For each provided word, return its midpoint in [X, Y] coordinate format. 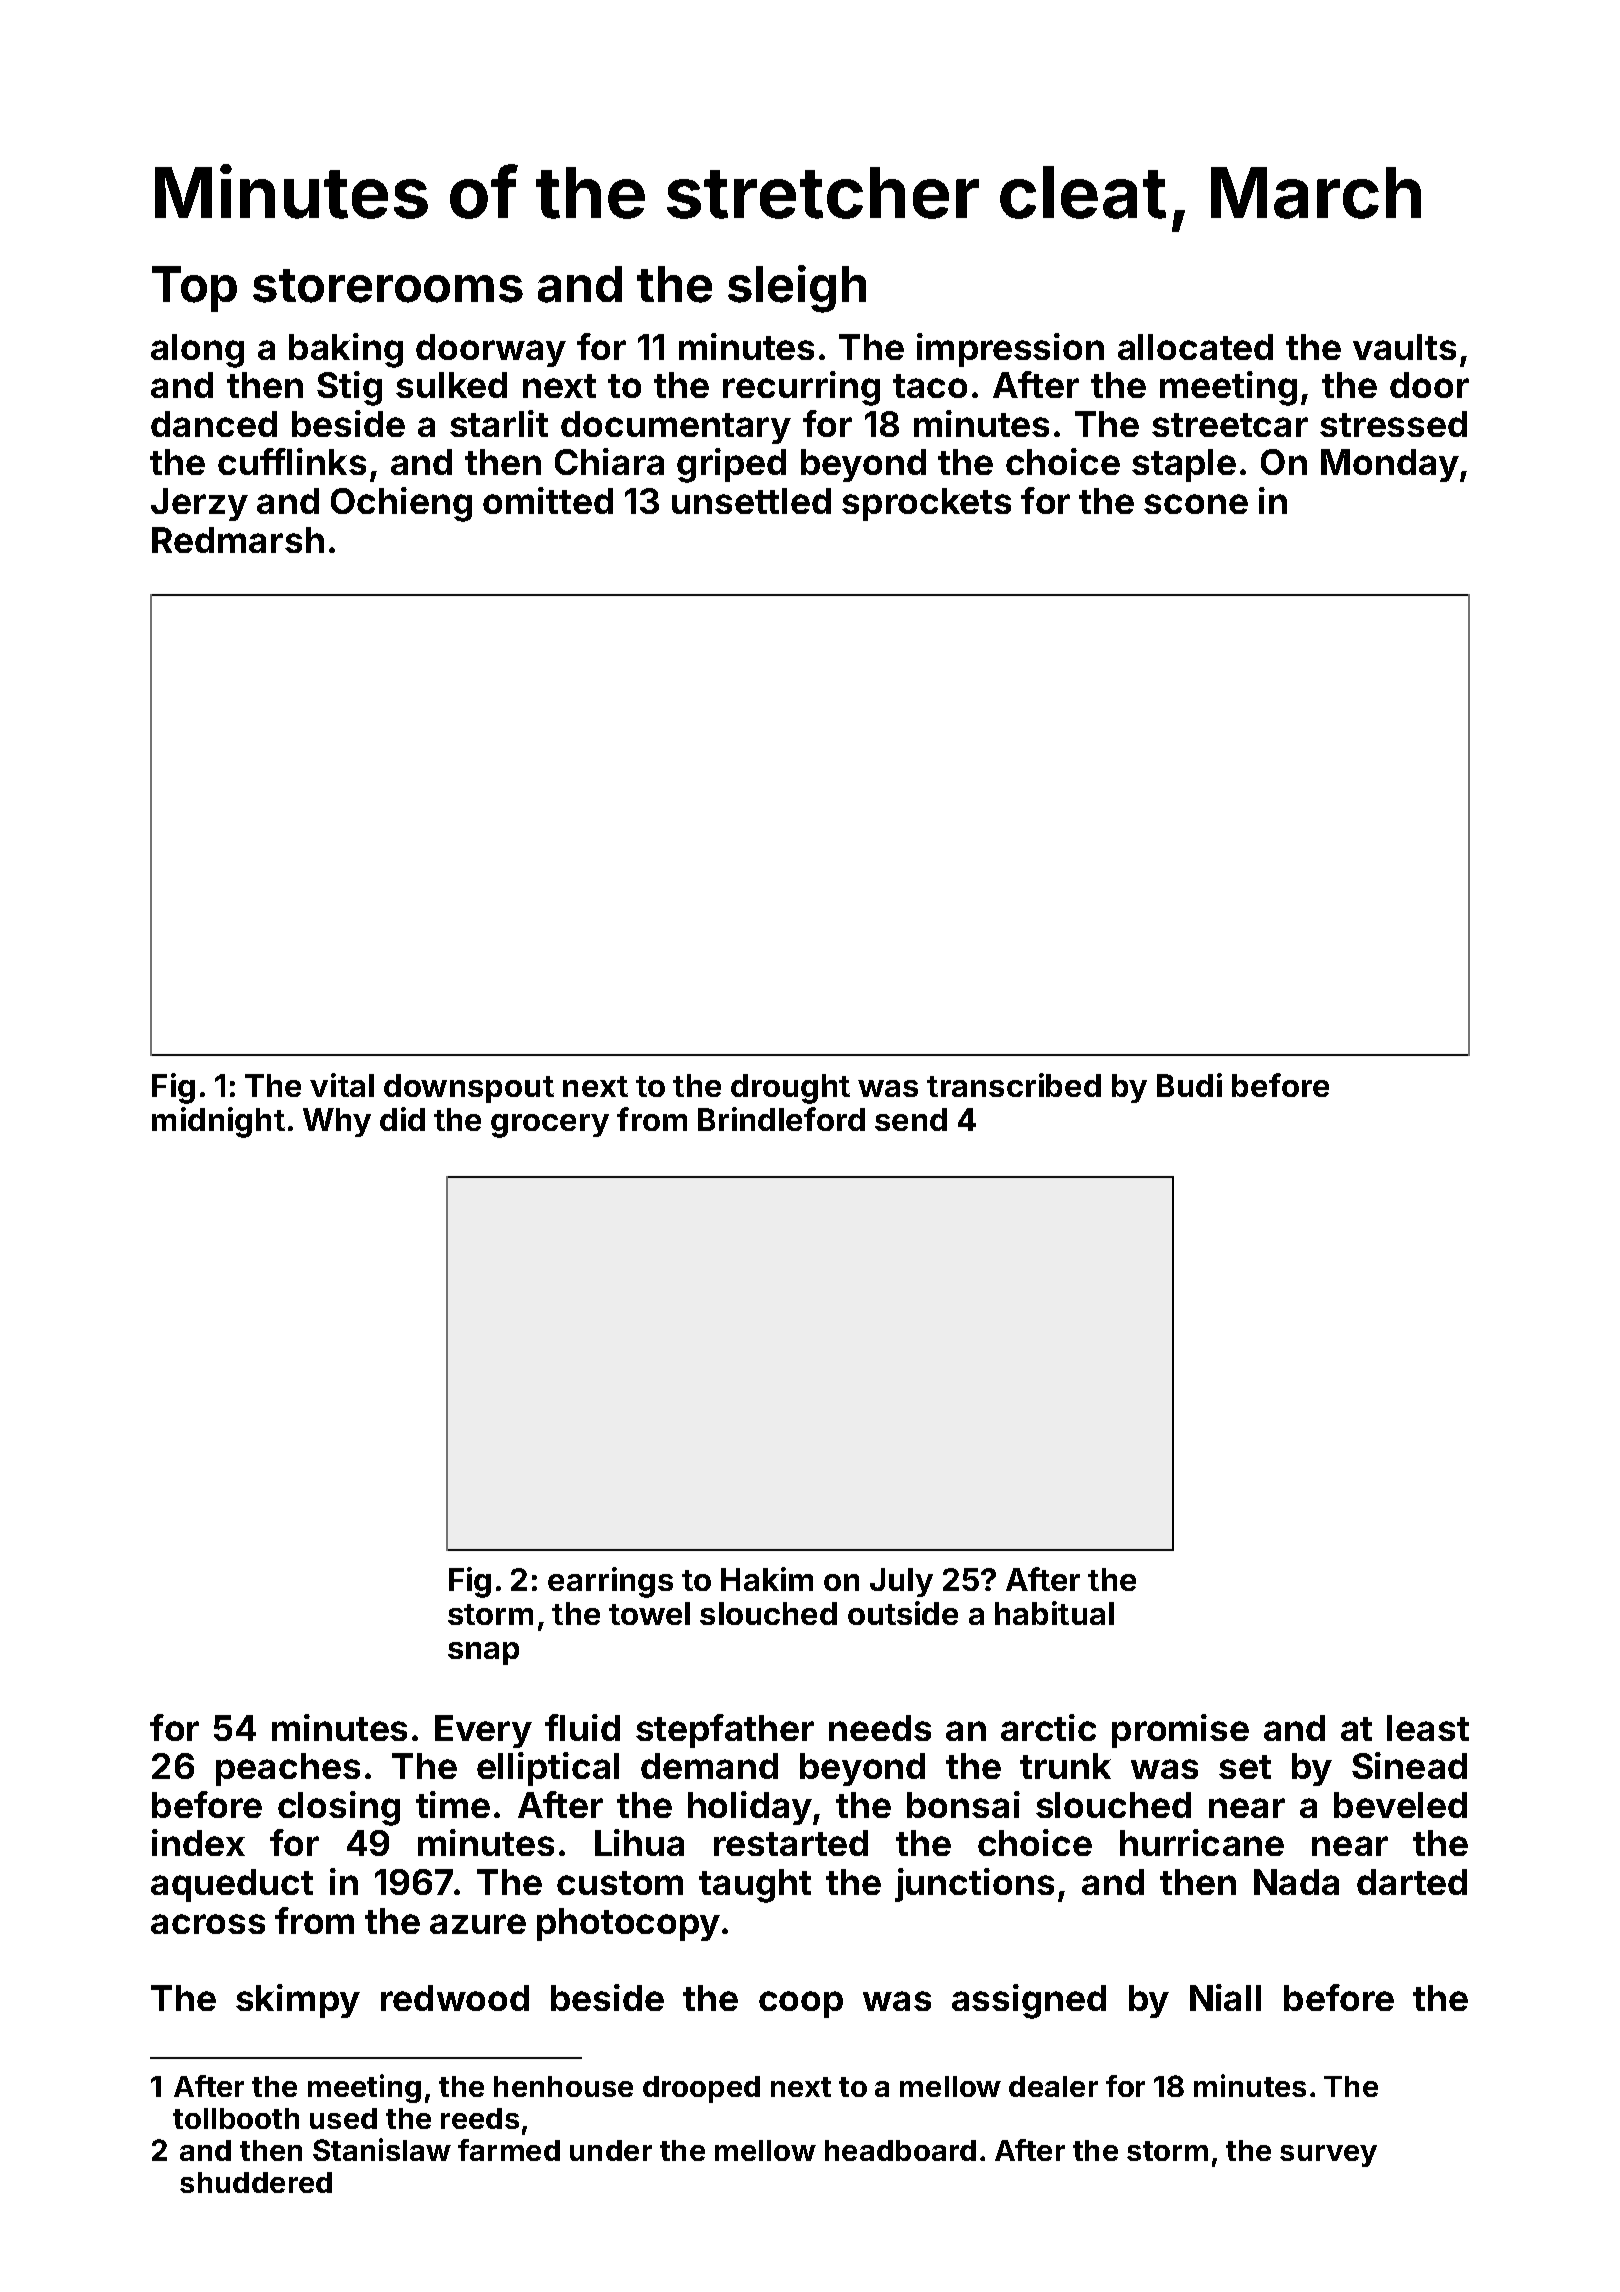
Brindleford [781, 1119]
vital [342, 1085]
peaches [288, 1769]
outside [903, 1613]
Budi [1189, 1085]
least [1428, 1728]
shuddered [256, 2182]
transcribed [1014, 1085]
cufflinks [292, 461]
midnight [218, 1122]
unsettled [751, 501]
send [911, 1119]
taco [930, 386]
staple [1184, 465]
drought [790, 1089]
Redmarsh [238, 540]
